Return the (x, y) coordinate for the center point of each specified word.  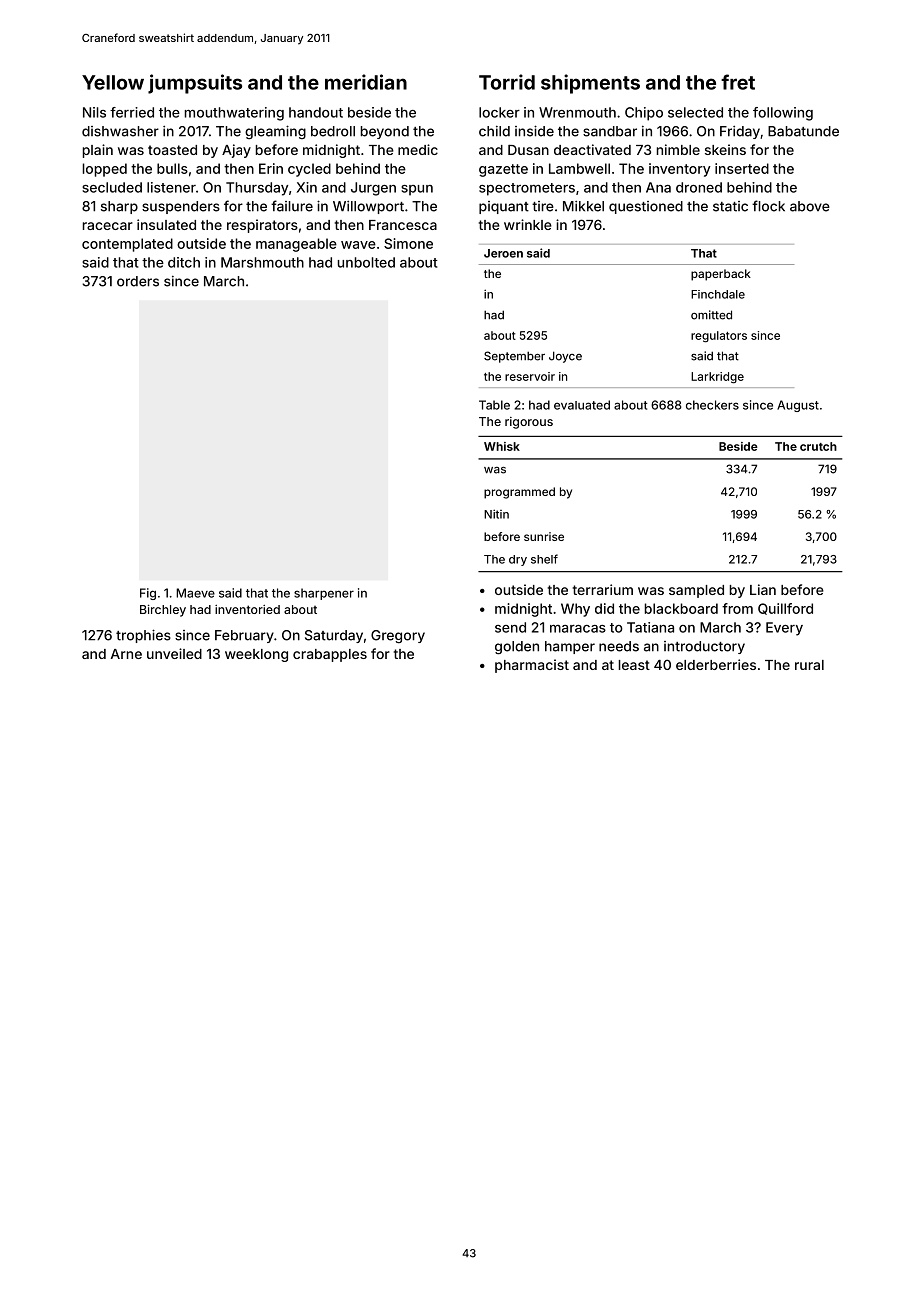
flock (768, 206)
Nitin (496, 514)
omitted (711, 315)
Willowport (368, 207)
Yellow (113, 82)
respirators (262, 226)
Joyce (565, 357)
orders (138, 281)
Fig (148, 594)
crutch (818, 446)
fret (738, 82)
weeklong (256, 655)
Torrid (507, 82)
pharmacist (532, 666)
